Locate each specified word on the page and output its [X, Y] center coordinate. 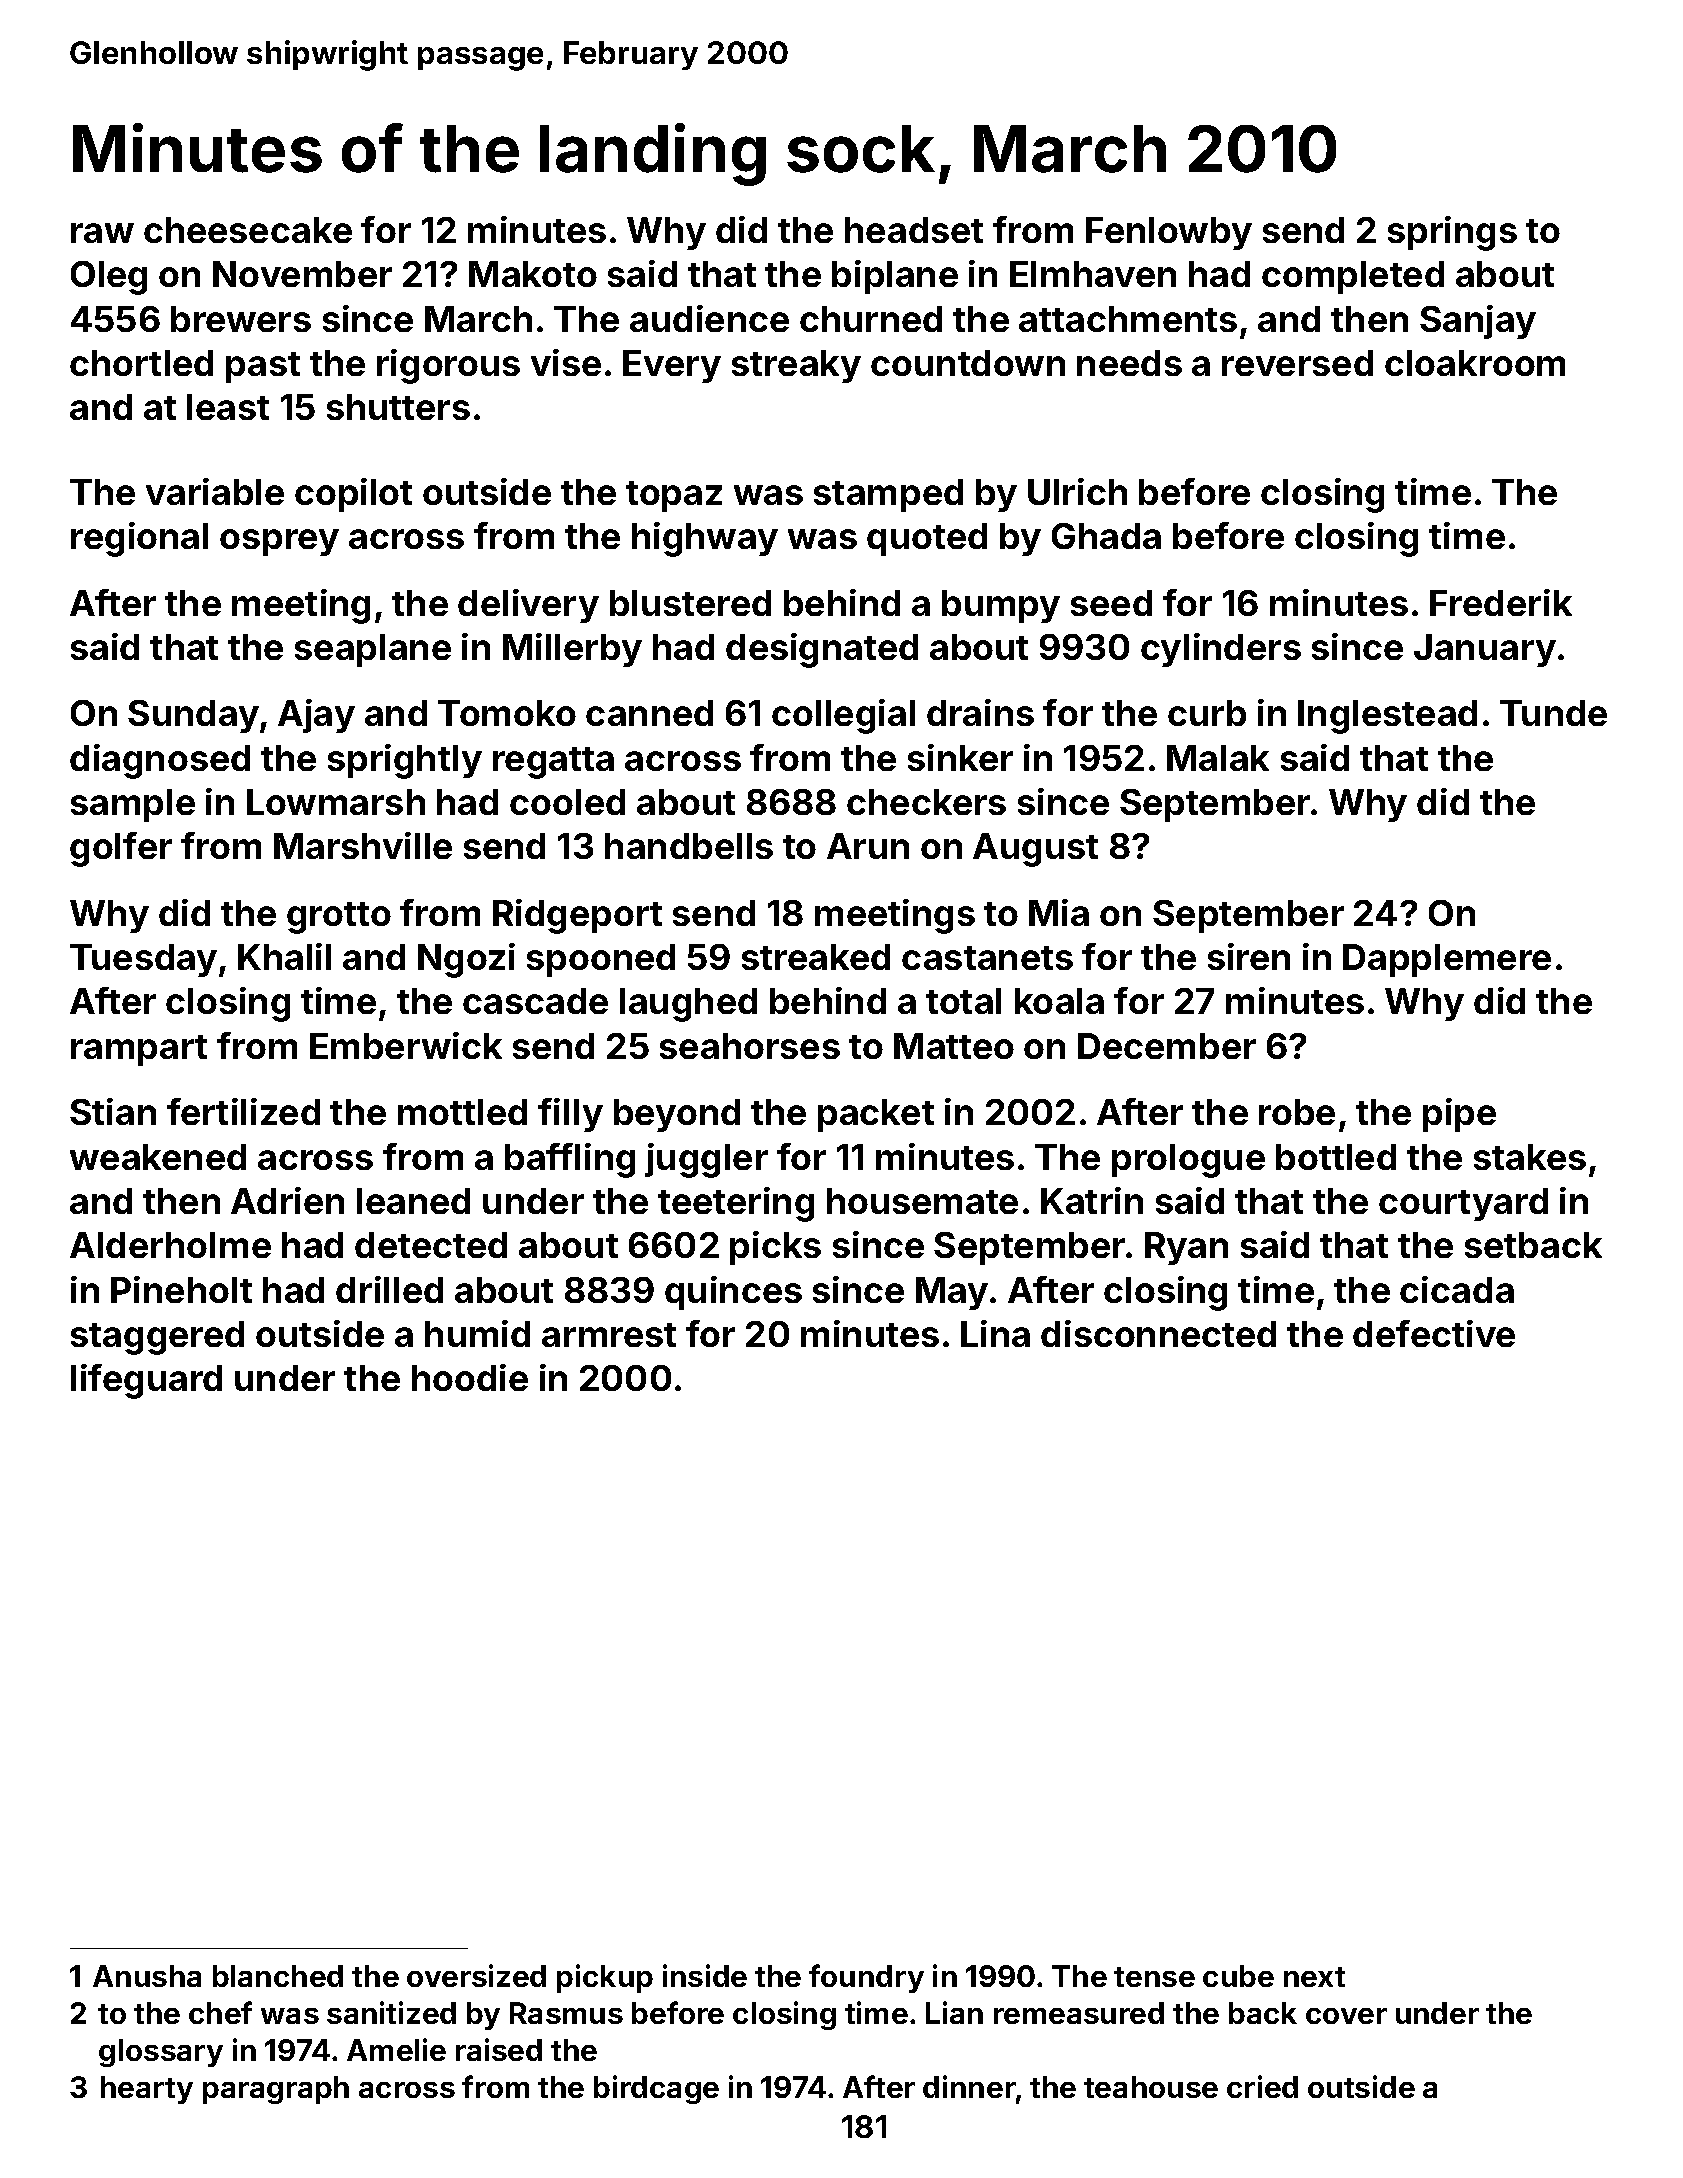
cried [1262, 2086]
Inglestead [1387, 717]
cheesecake [248, 230]
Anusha [147, 1976]
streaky [796, 366]
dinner [969, 2086]
